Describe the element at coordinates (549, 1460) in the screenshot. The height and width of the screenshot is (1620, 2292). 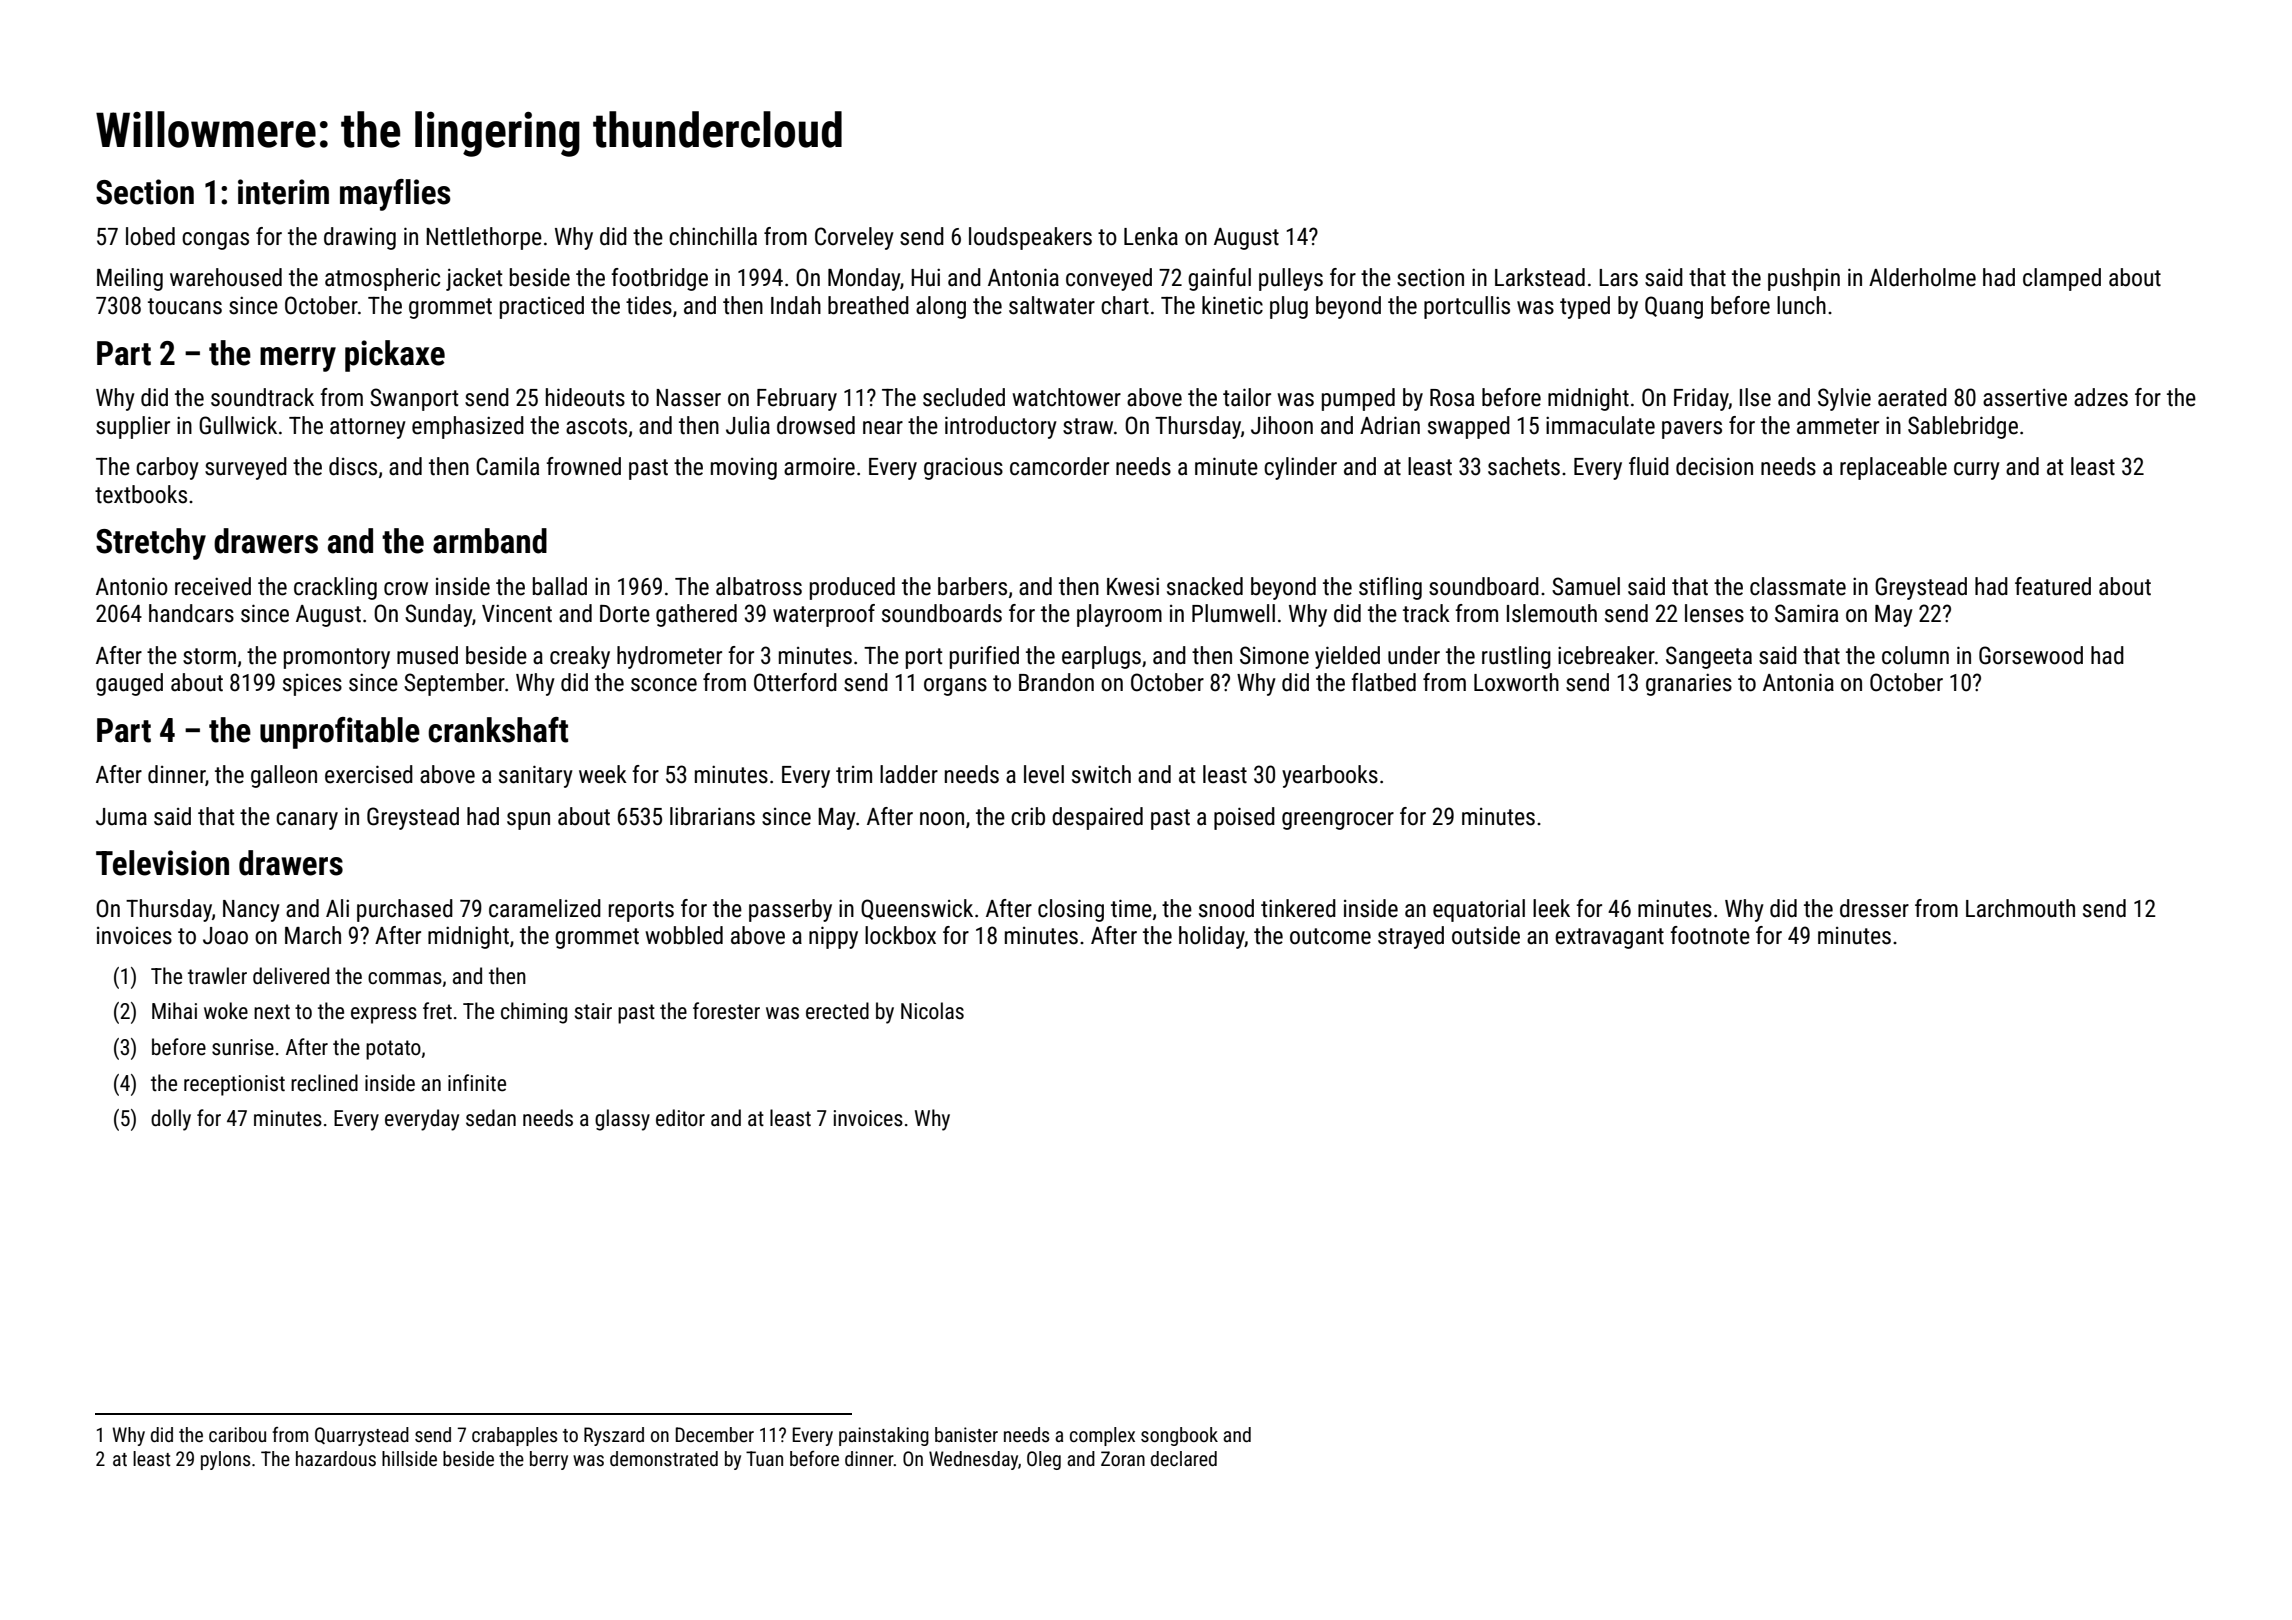
I see `berry` at that location.
